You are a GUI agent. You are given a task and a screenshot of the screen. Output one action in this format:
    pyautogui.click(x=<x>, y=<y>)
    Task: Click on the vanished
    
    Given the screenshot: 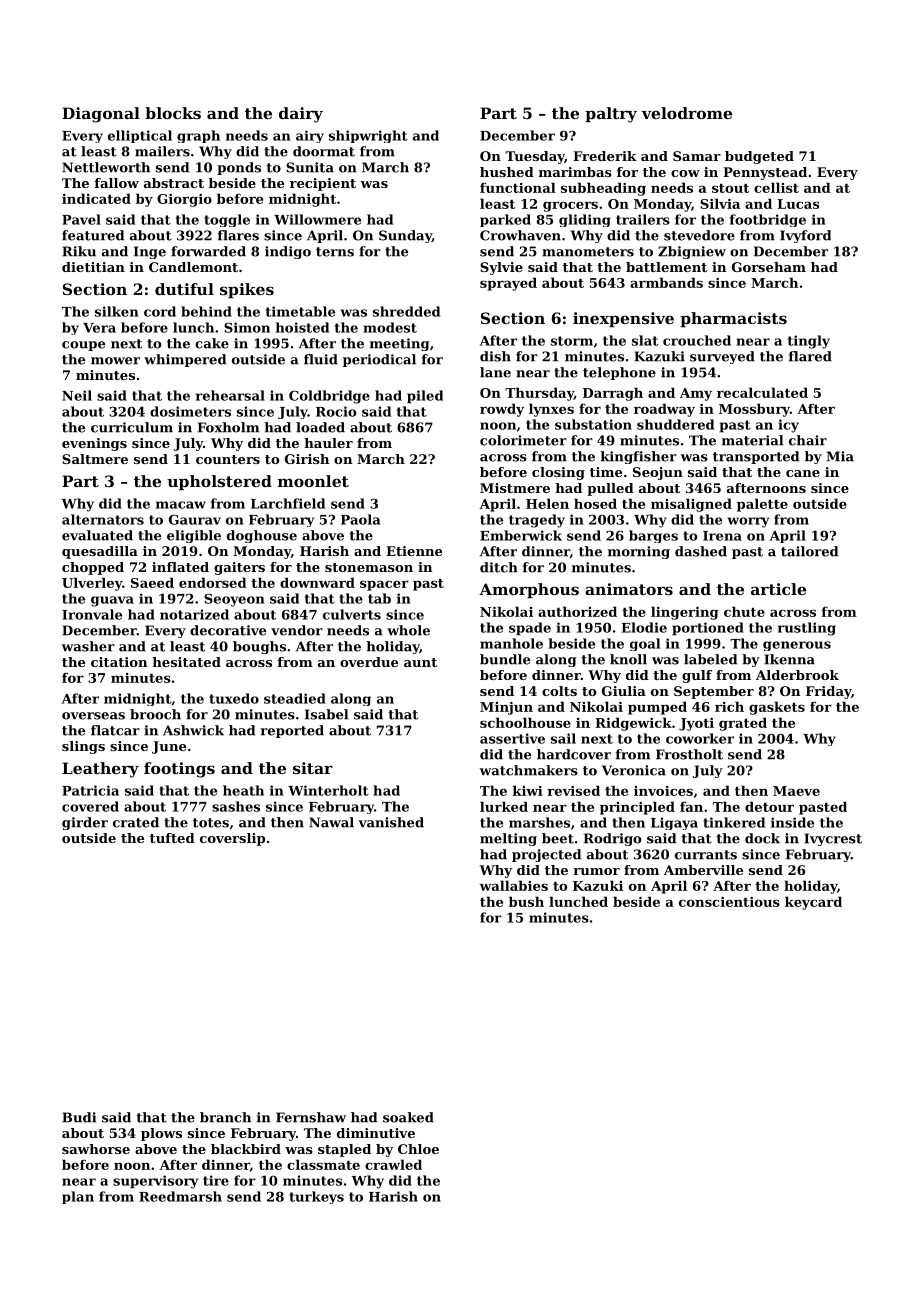 What is the action you would take?
    pyautogui.click(x=391, y=822)
